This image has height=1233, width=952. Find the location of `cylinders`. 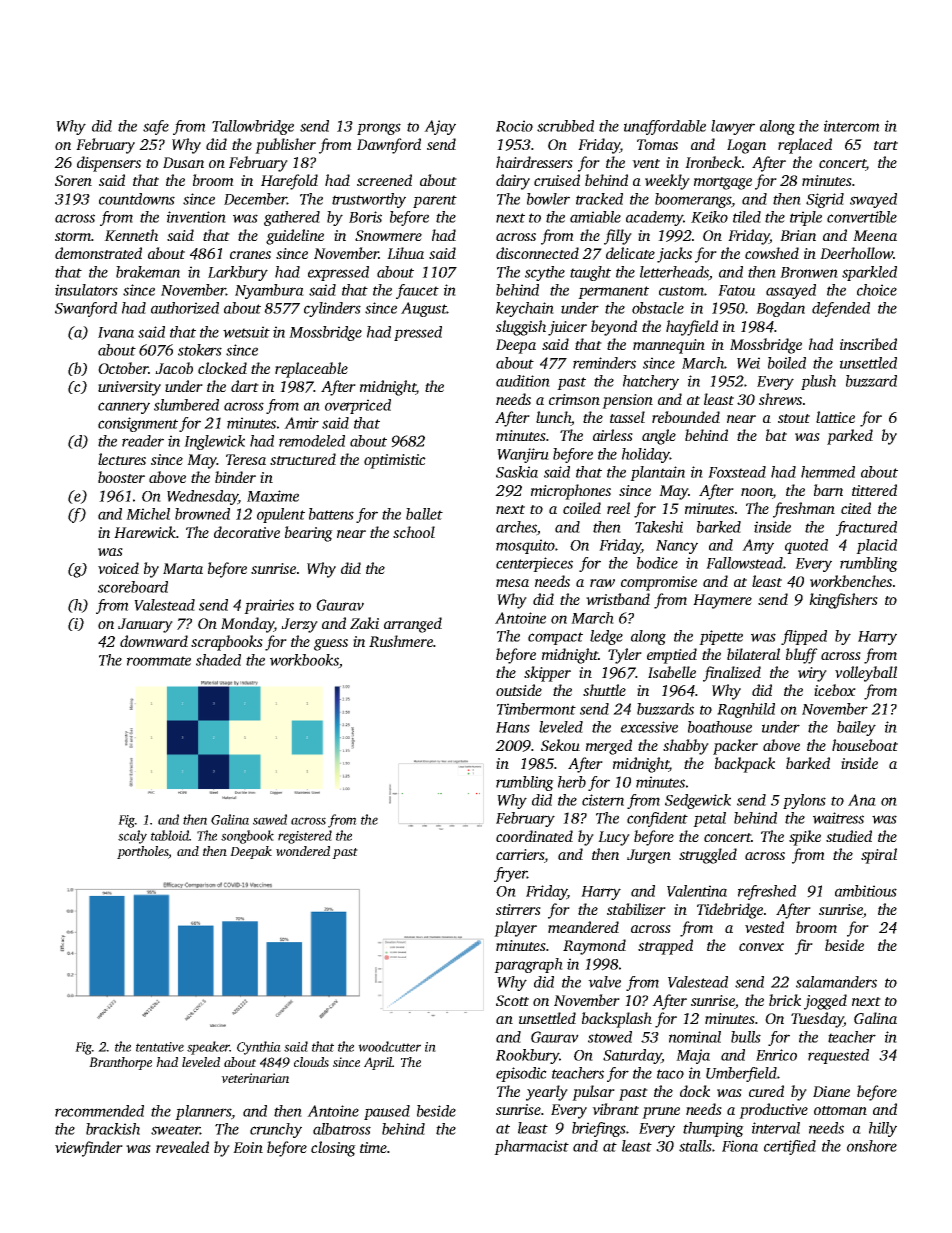

cylinders is located at coordinates (332, 309).
